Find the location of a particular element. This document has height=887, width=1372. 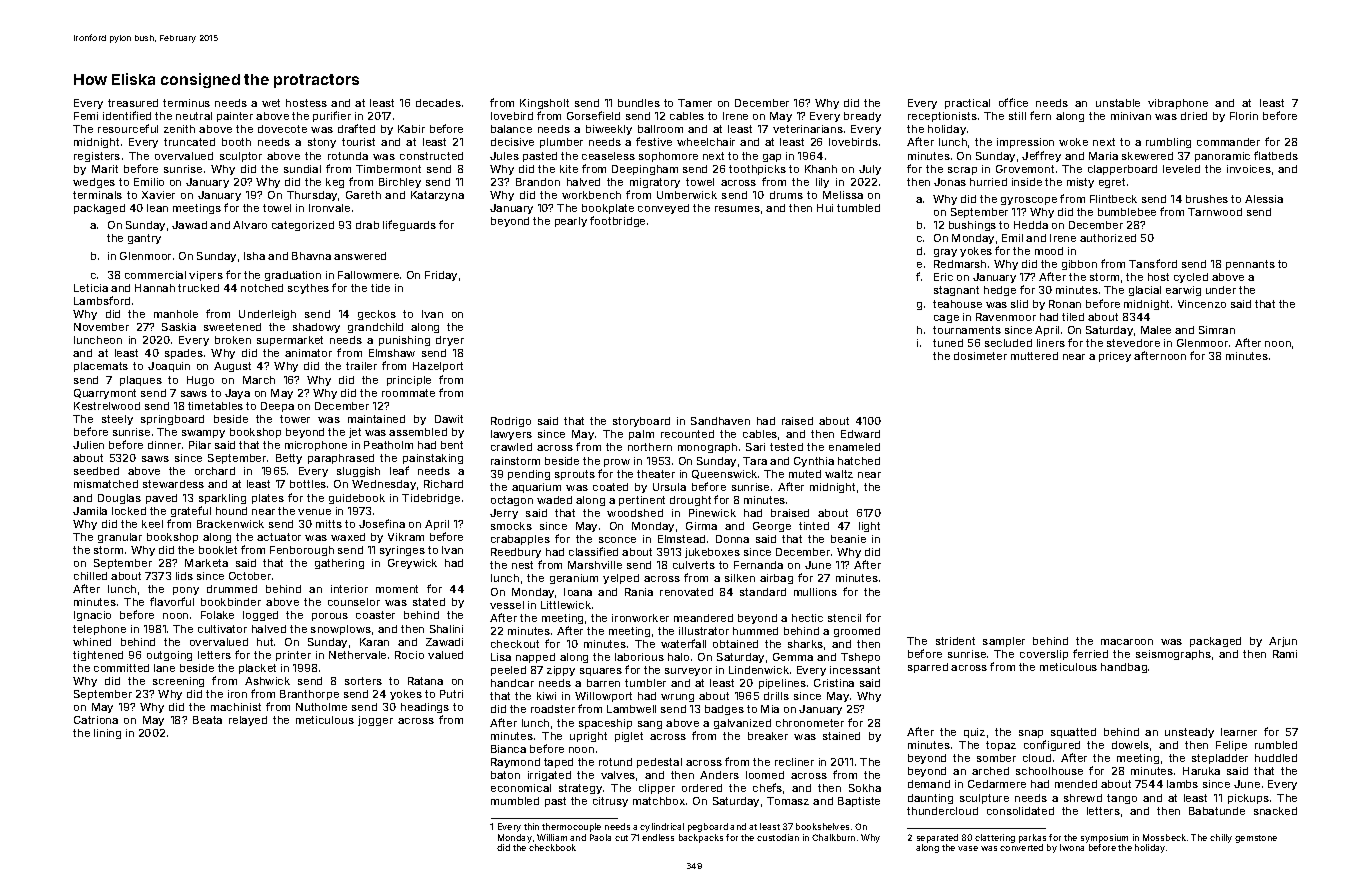

bready is located at coordinates (862, 117).
